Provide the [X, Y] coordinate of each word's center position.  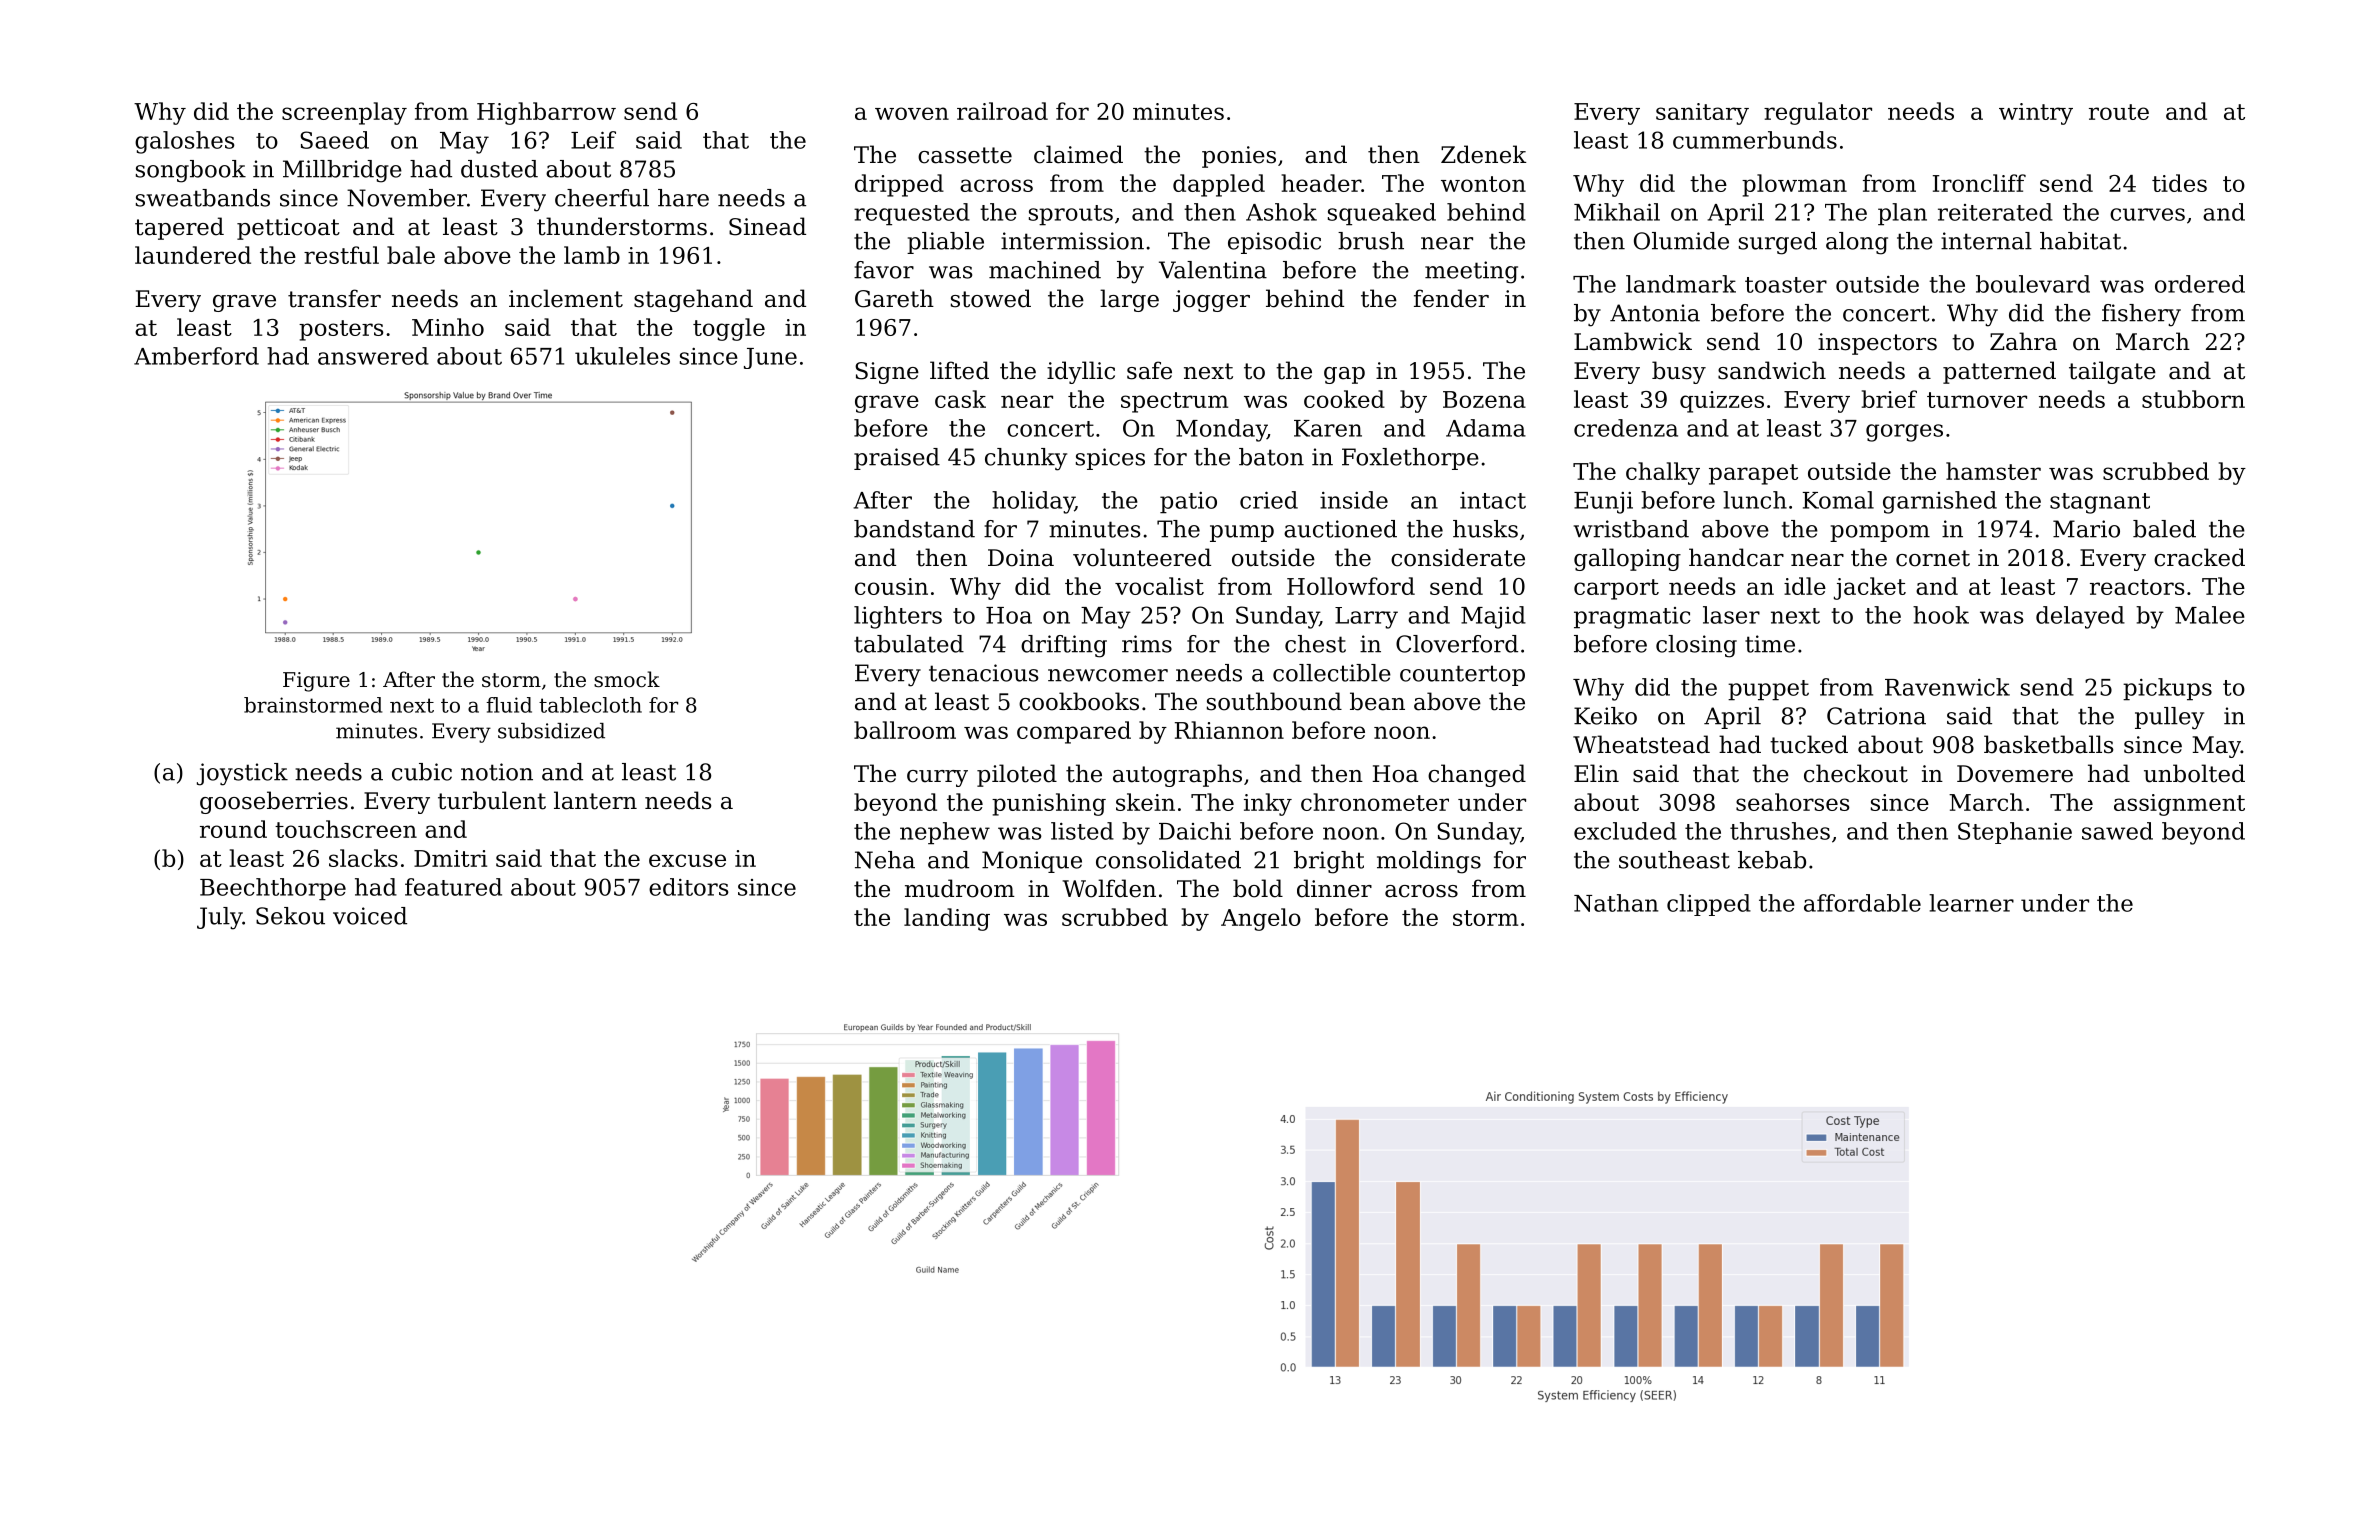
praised [897, 459]
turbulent [492, 800]
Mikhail [1617, 212]
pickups [2167, 689]
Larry [1366, 618]
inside [1354, 500]
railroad [1002, 111]
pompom [1880, 533]
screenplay [344, 113]
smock [627, 679]
